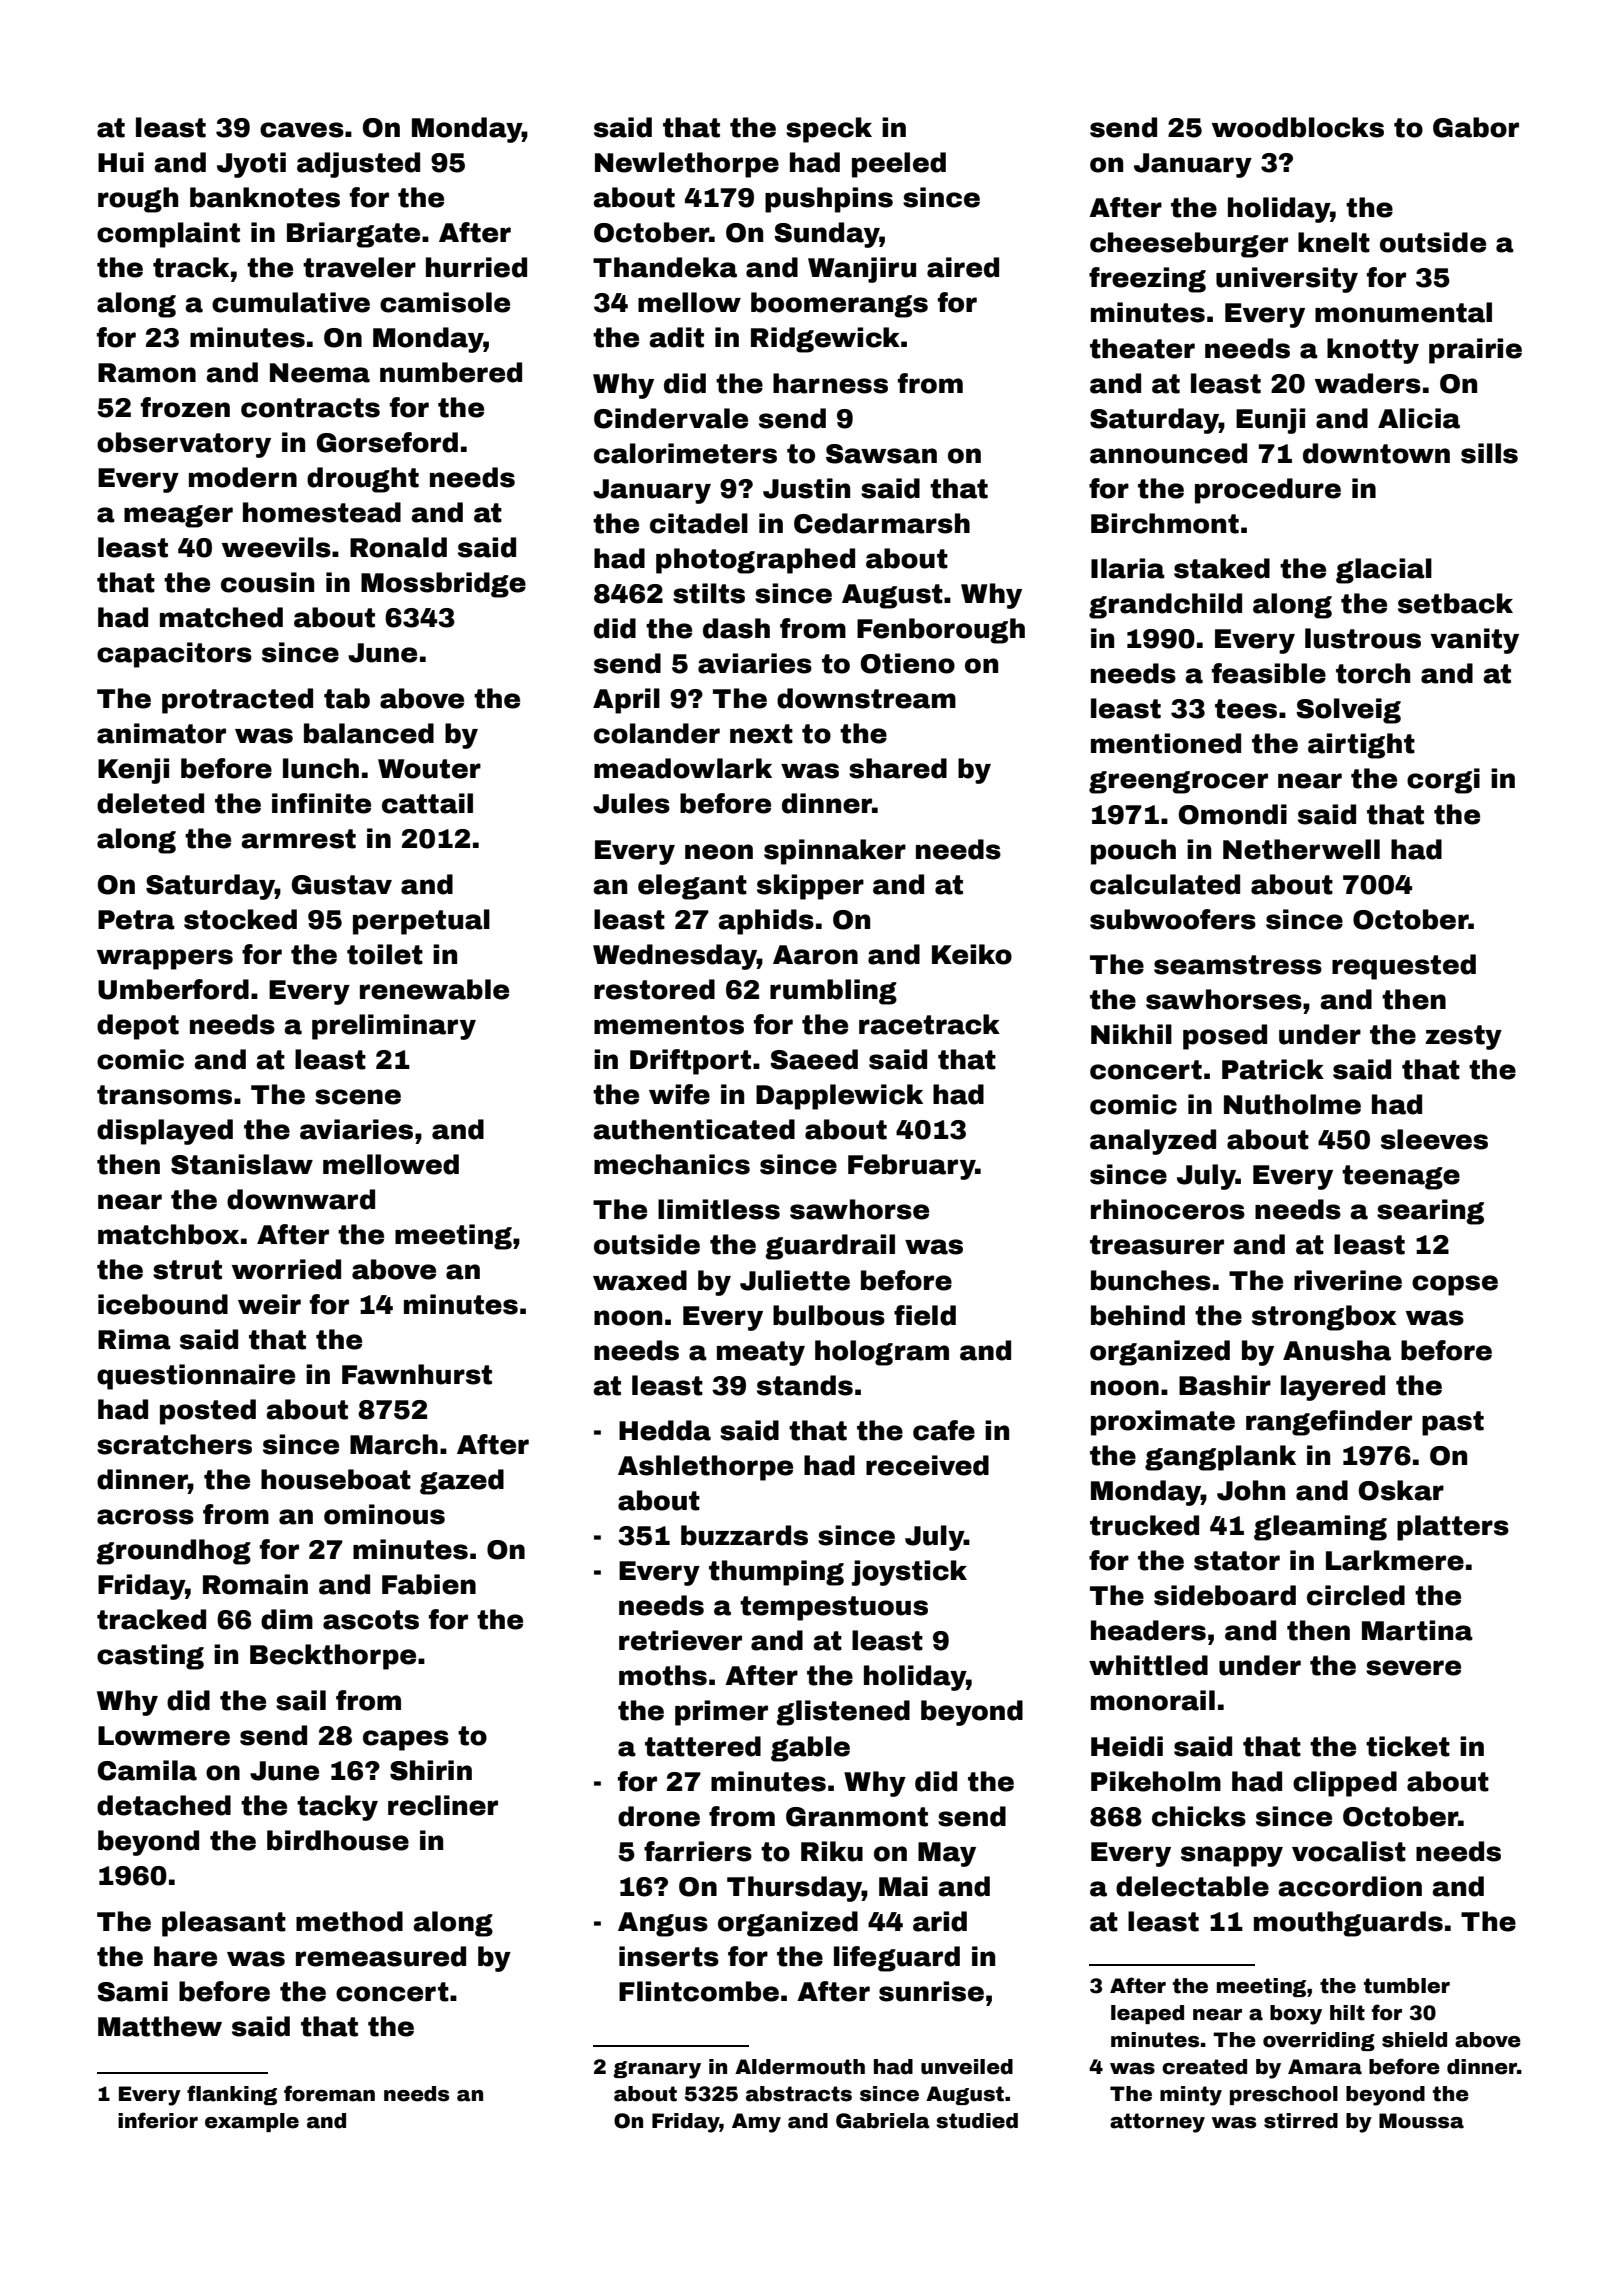 The image size is (1620, 2292). Describe the element at coordinates (1168, 1209) in the page. I see `rhinoceros` at that location.
